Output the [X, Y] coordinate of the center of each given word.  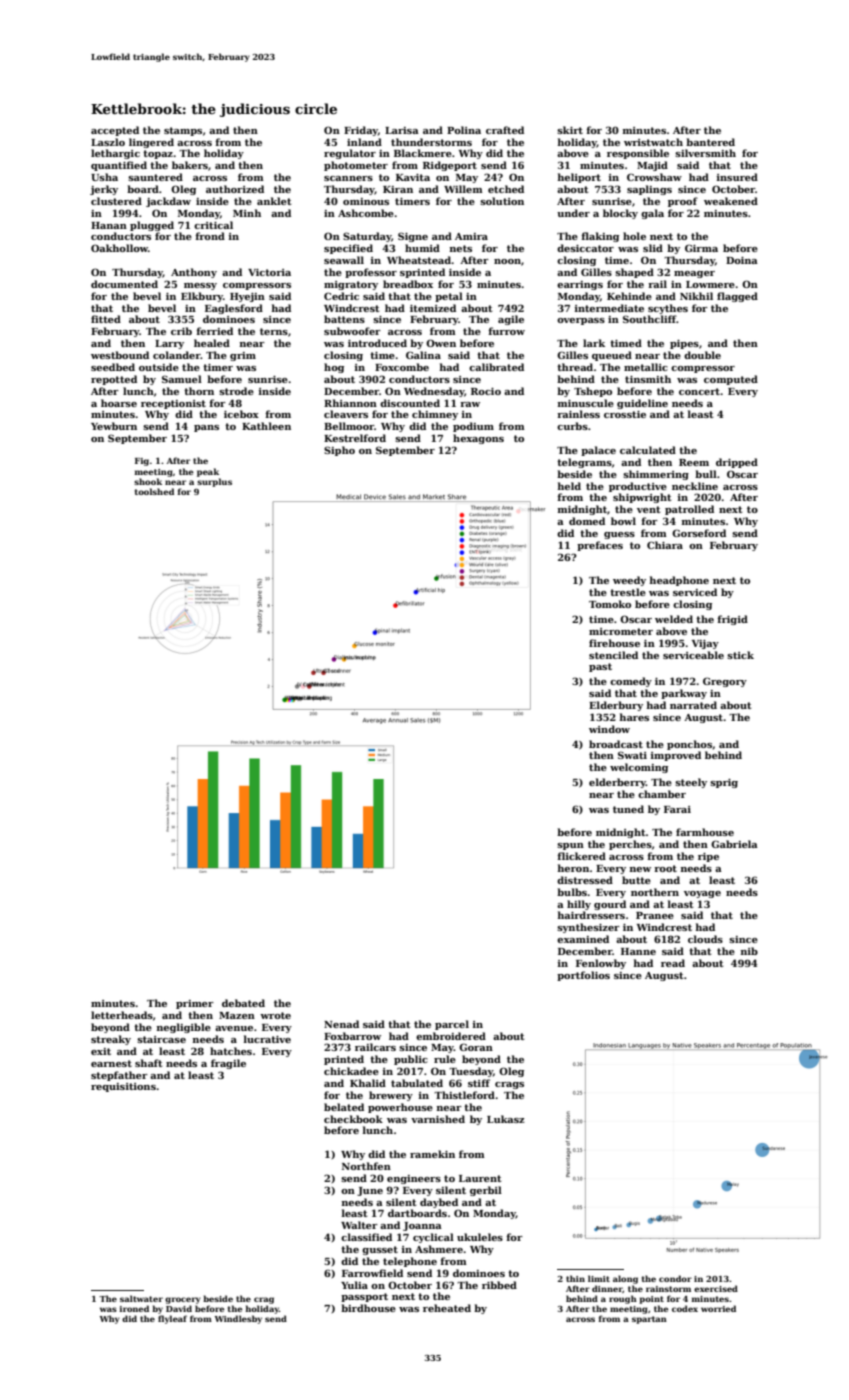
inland [364, 142]
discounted [410, 403]
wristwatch [653, 142]
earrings [580, 285]
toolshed [154, 491]
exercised [716, 1288]
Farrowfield [372, 1273]
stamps [183, 131]
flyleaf [172, 1319]
